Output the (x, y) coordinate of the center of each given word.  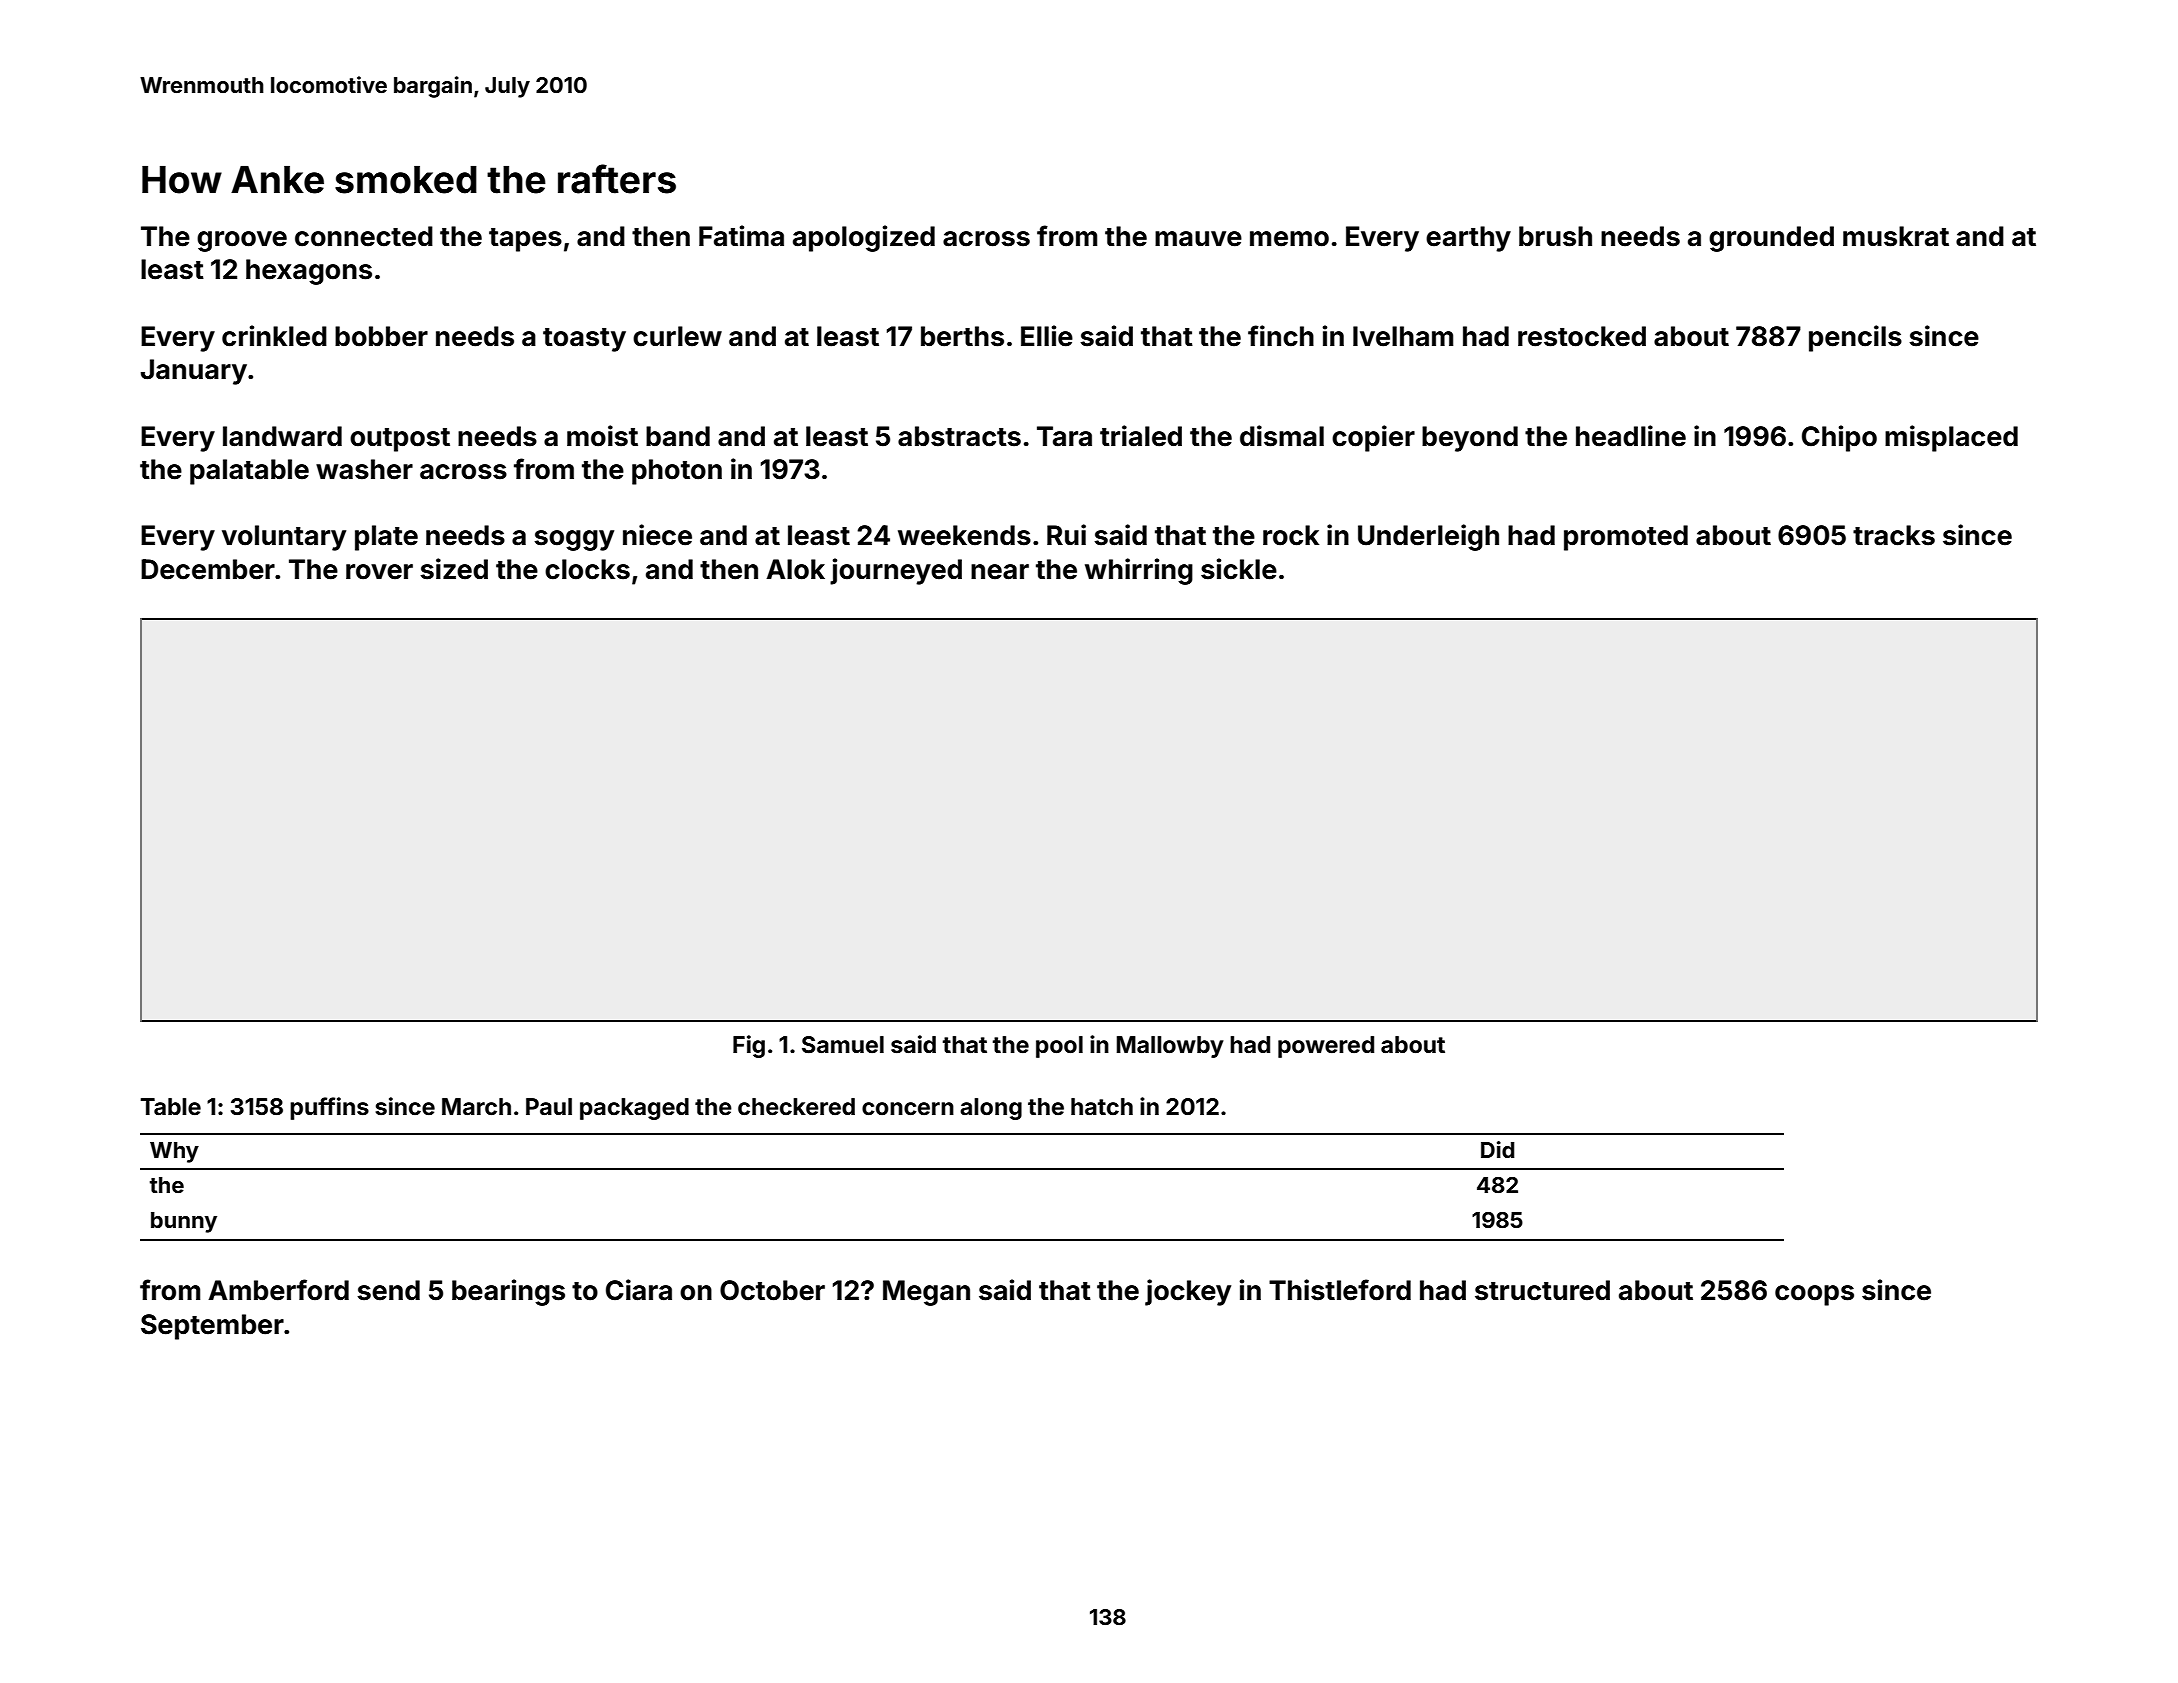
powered (1326, 1047)
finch (1281, 336)
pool (1059, 1047)
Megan (926, 1293)
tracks (1894, 535)
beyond (1470, 439)
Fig (749, 1046)
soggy (574, 540)
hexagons (309, 272)
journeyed (896, 571)
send (388, 1290)
